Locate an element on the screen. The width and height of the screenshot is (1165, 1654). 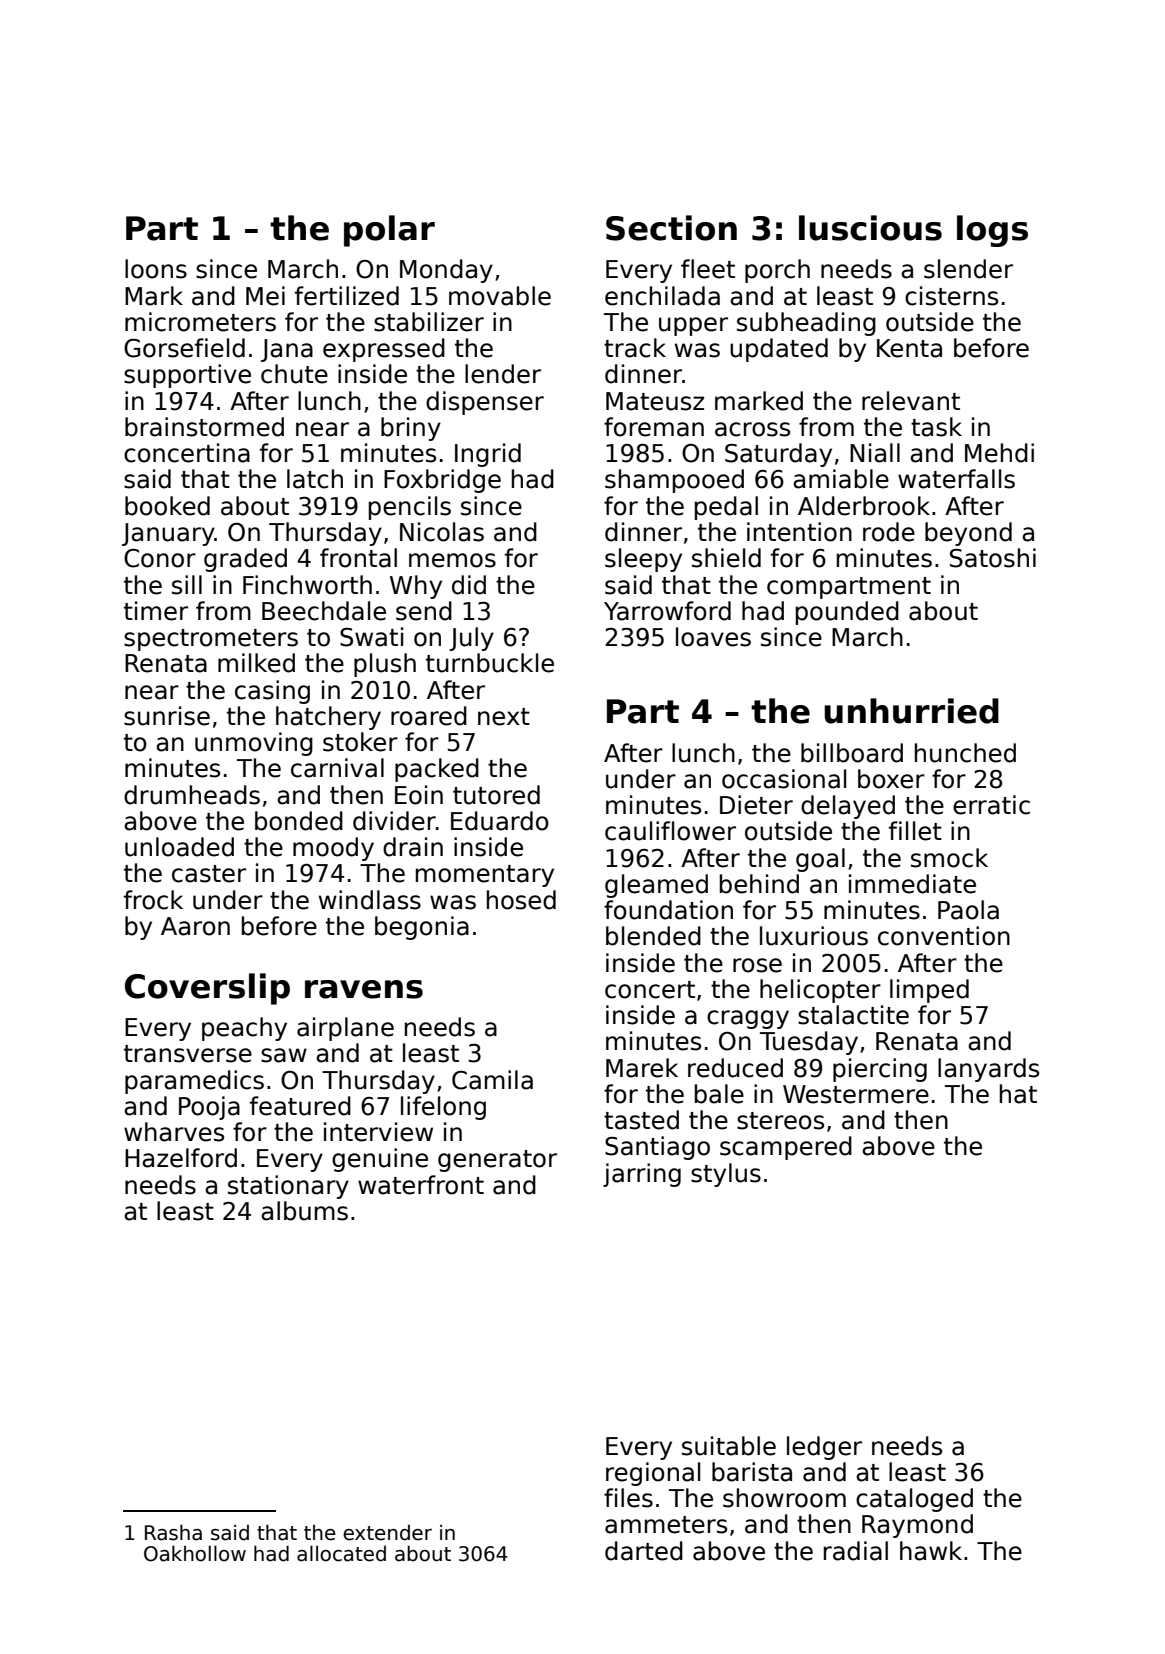
piercing is located at coordinates (880, 1070).
